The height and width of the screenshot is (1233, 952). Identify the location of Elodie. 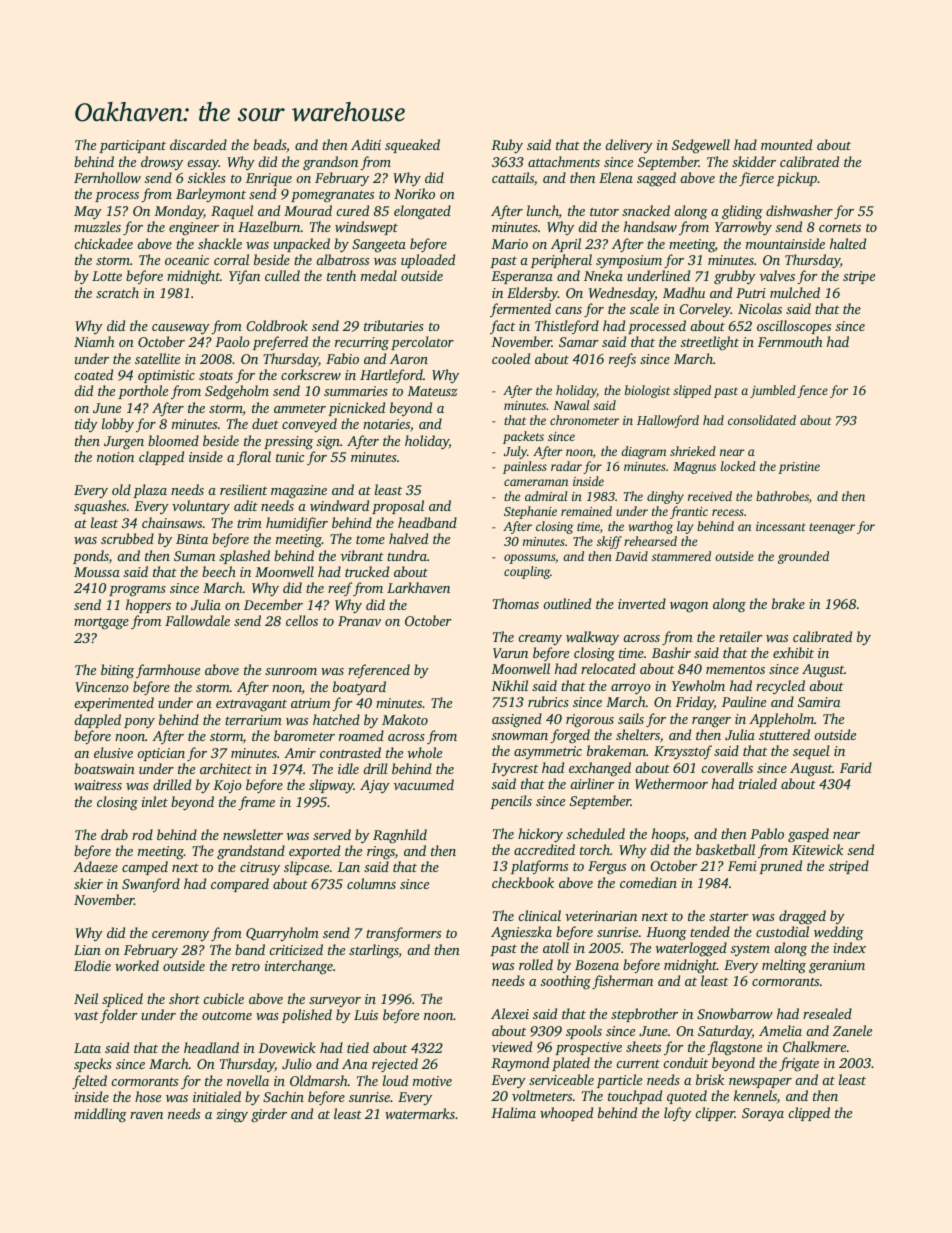
(92, 965).
